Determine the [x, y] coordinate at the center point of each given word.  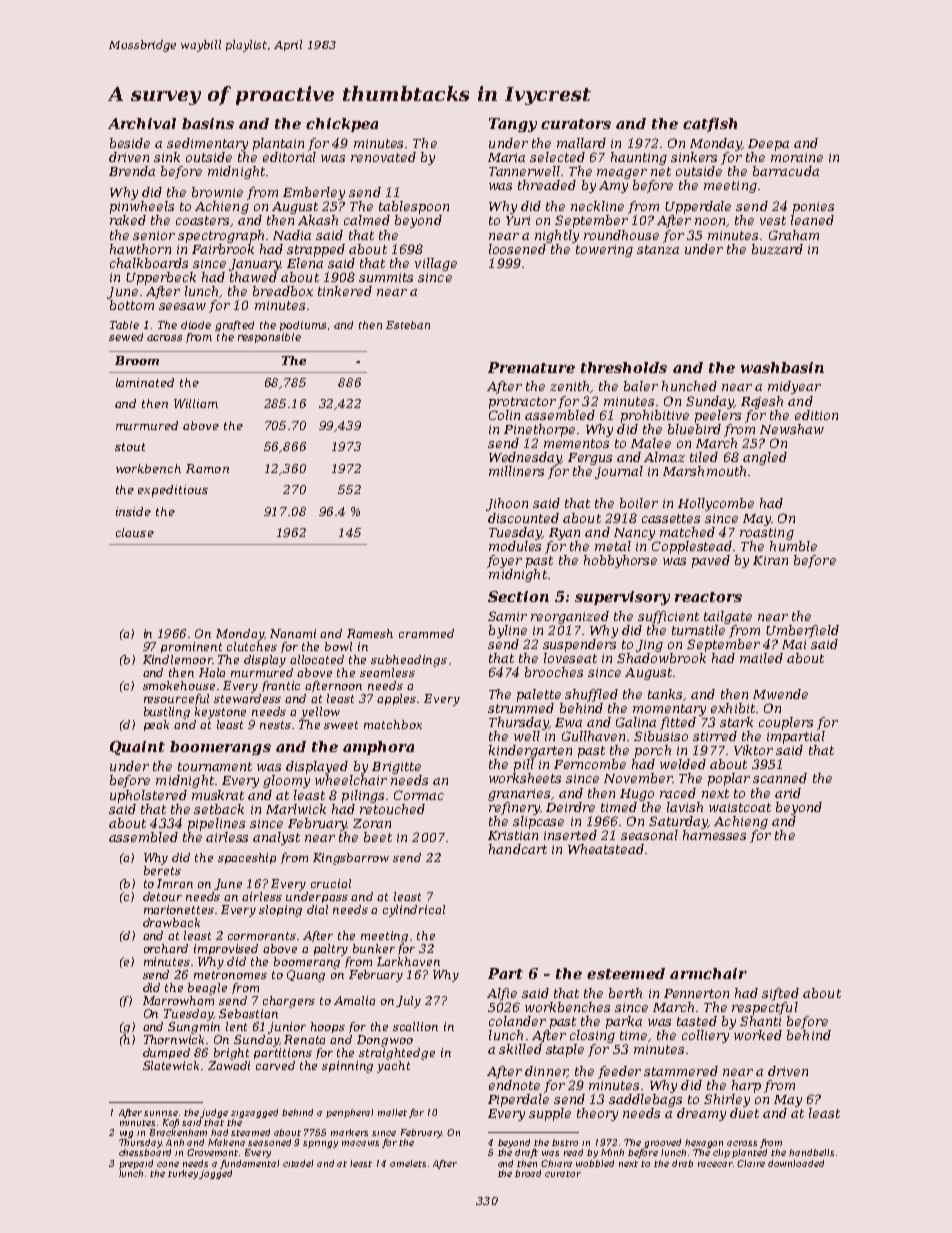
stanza [658, 249]
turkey [183, 1174]
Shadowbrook [661, 658]
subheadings [409, 661]
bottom [132, 305]
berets [162, 870]
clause [135, 532]
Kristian [513, 835]
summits [386, 277]
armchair [708, 973]
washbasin [782, 367]
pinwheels [142, 207]
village [436, 264]
